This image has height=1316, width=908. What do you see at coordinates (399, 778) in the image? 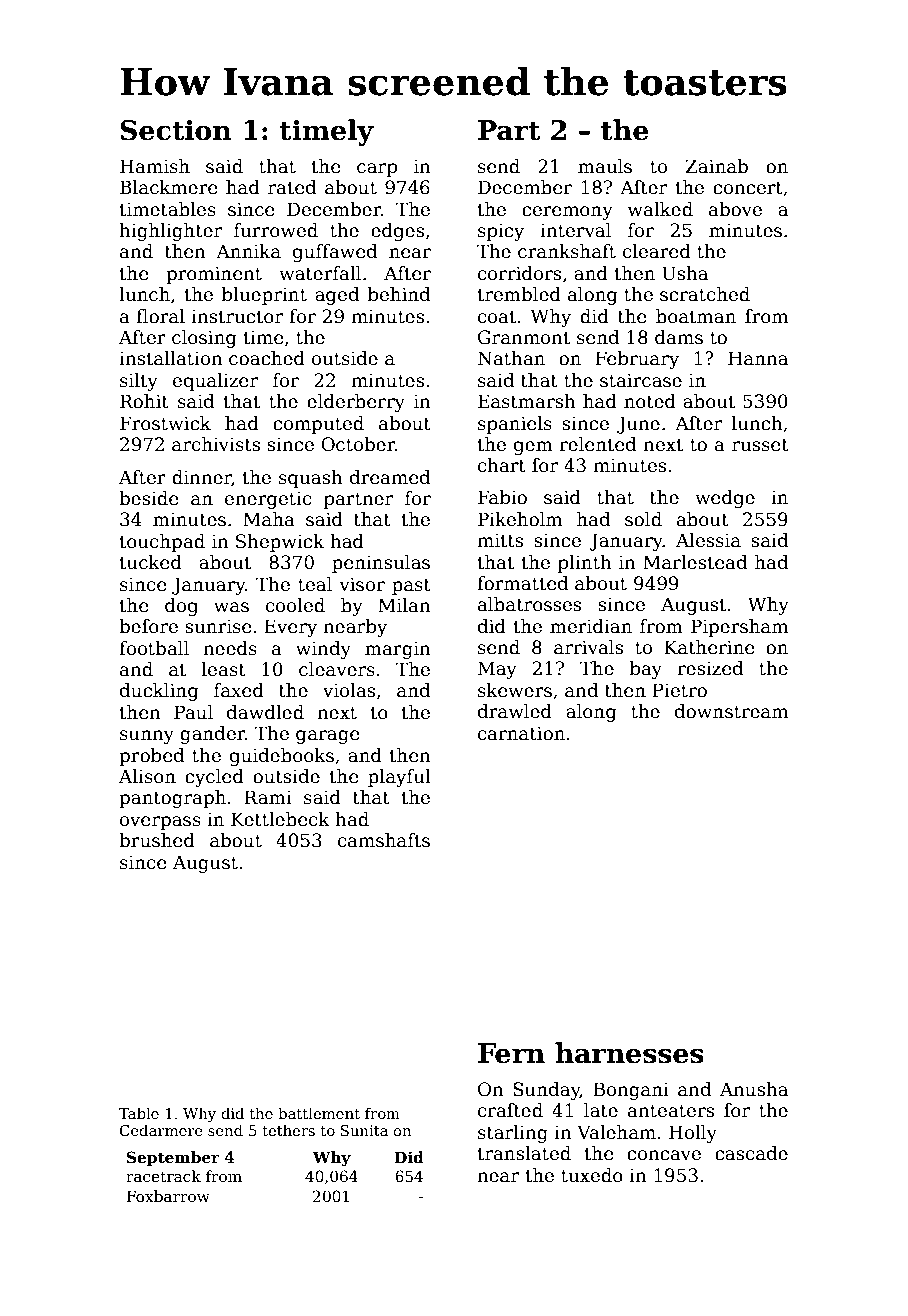
I see `playful` at bounding box center [399, 778].
